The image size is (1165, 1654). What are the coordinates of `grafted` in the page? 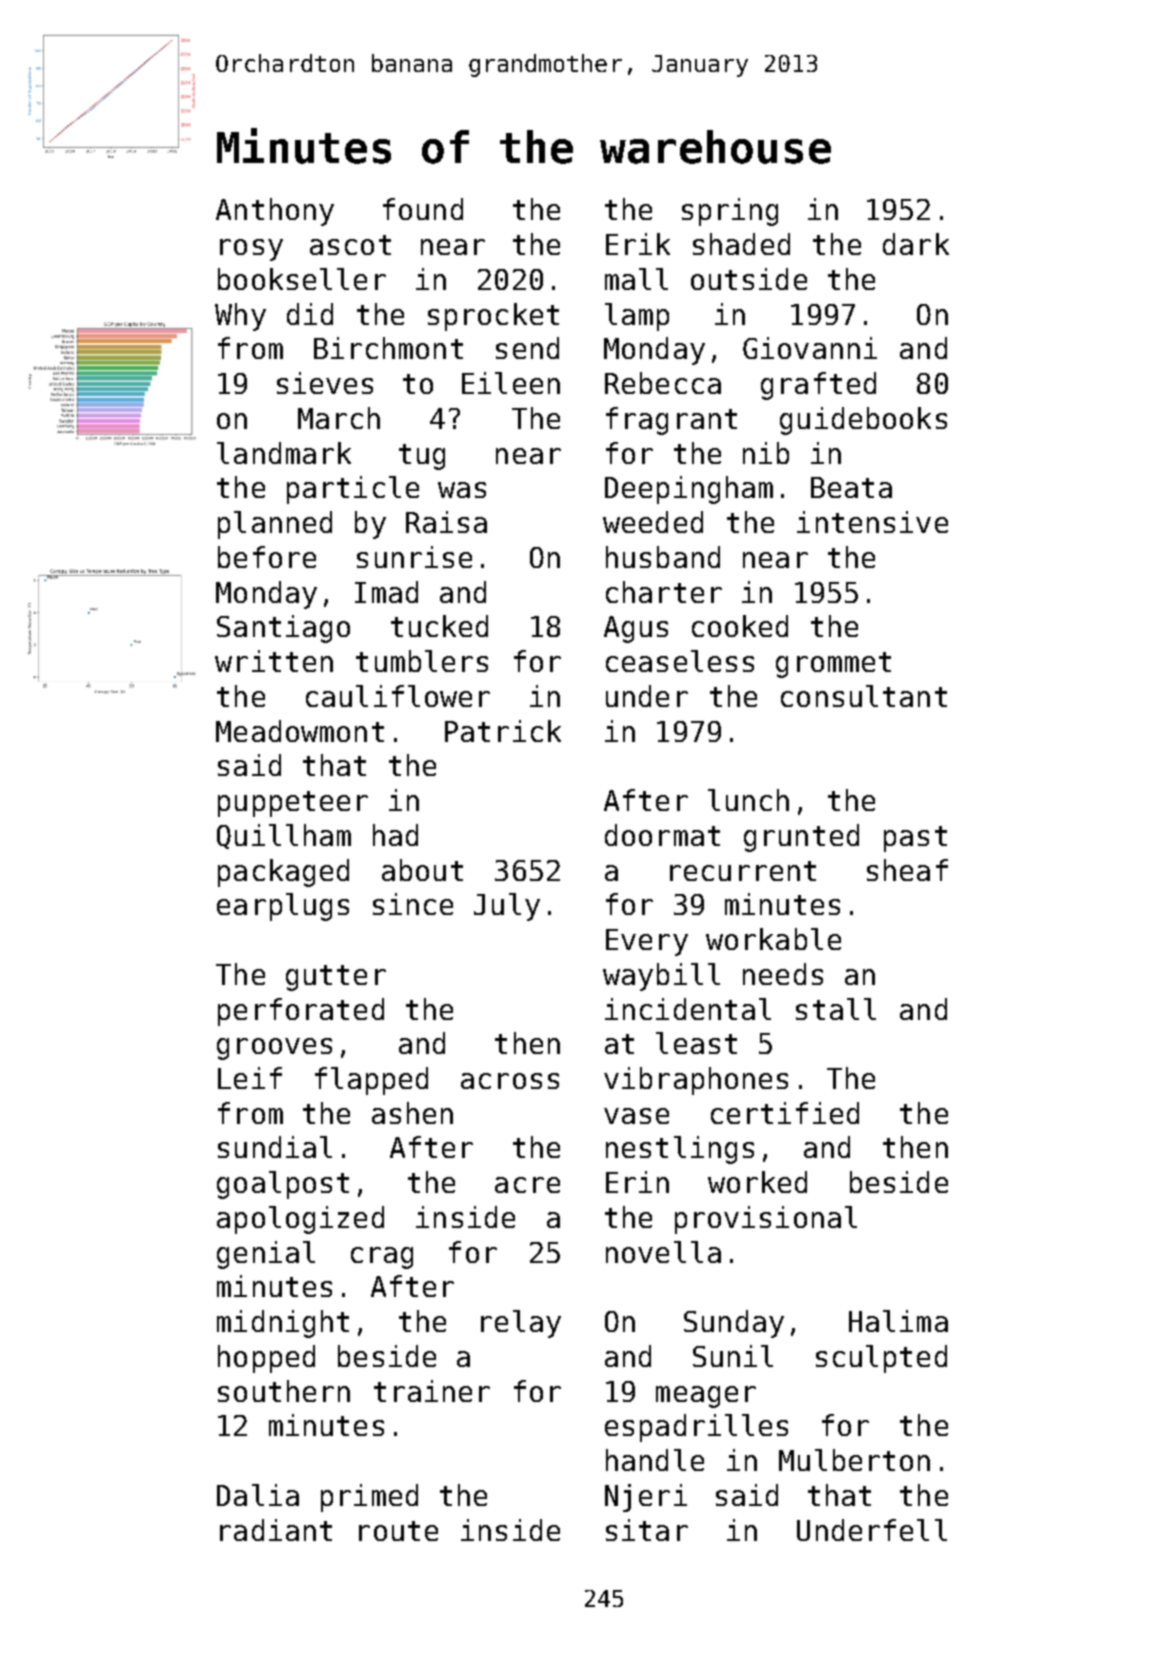 It's located at (818, 386).
